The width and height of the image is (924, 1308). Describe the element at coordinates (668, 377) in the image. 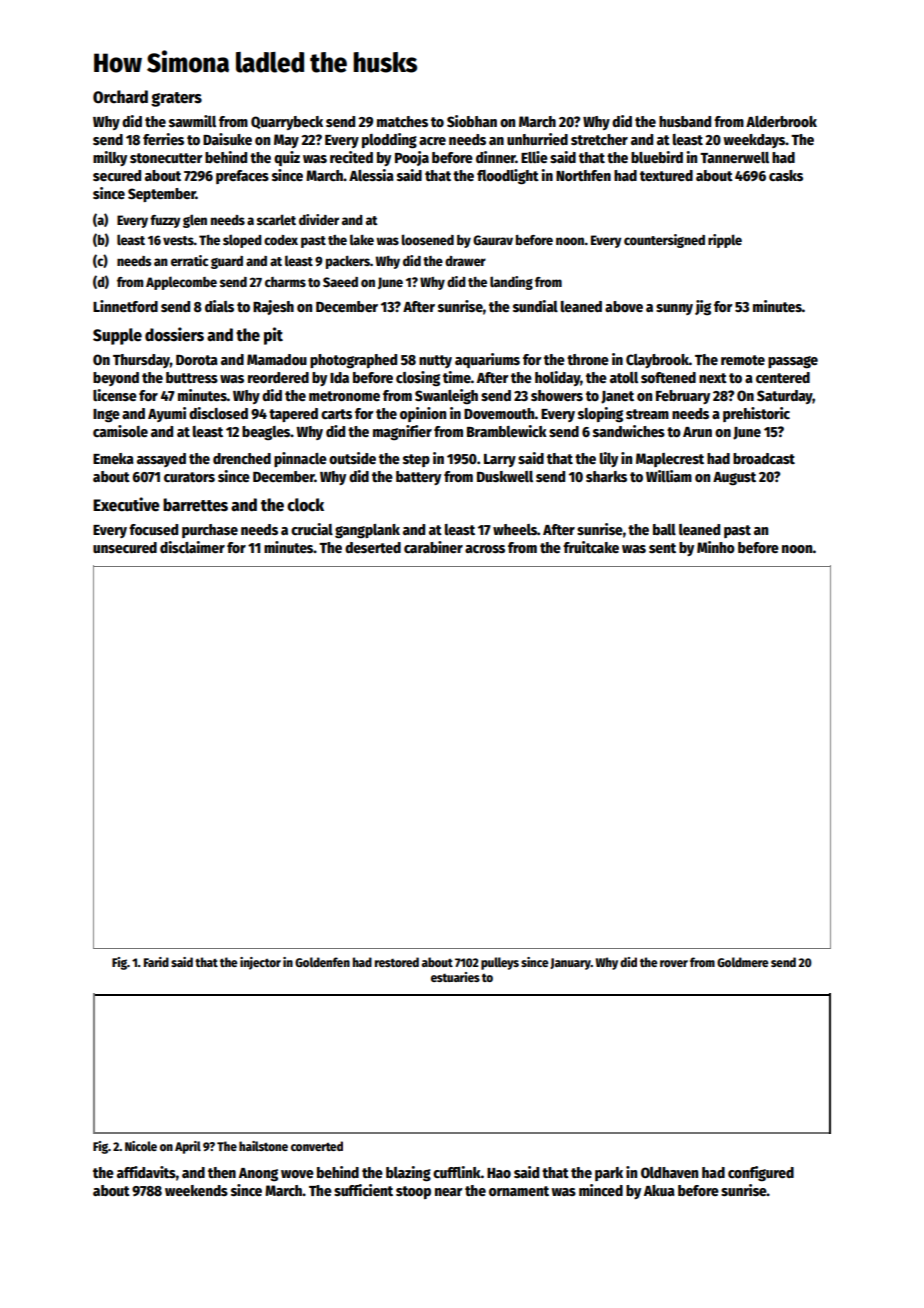

I see `softened` at that location.
